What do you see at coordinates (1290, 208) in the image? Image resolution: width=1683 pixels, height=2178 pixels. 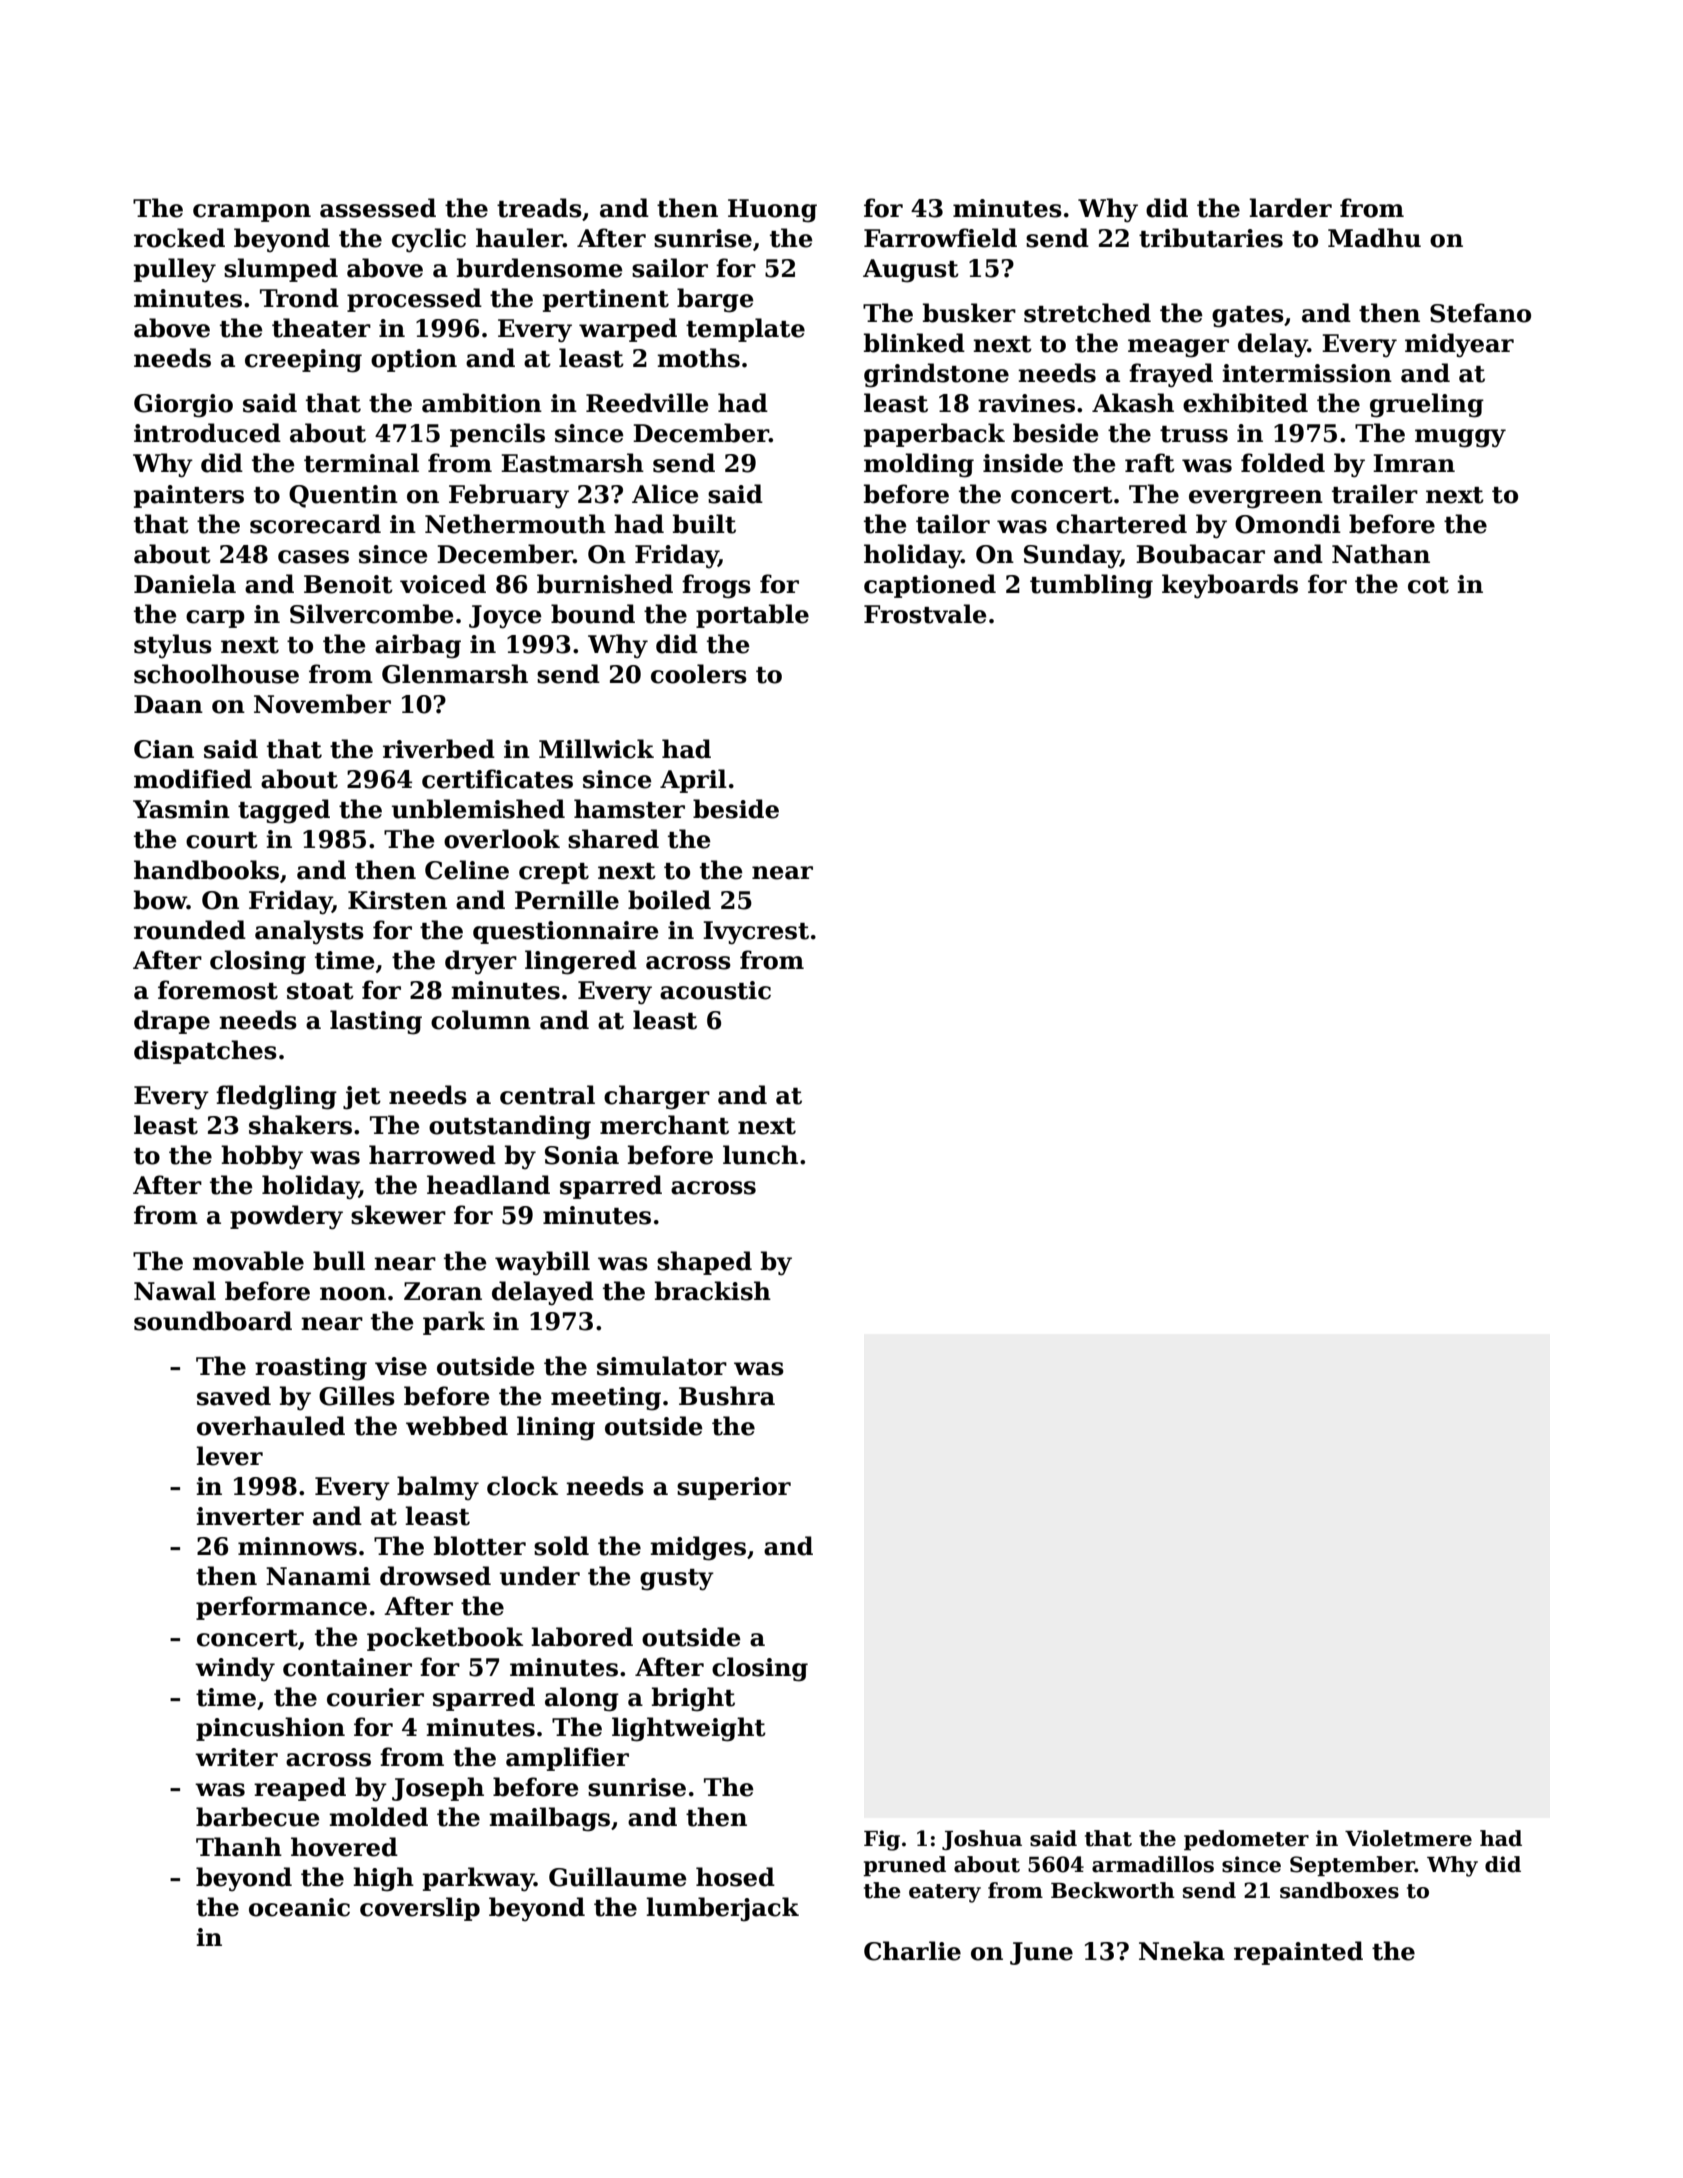 I see `larder` at bounding box center [1290, 208].
